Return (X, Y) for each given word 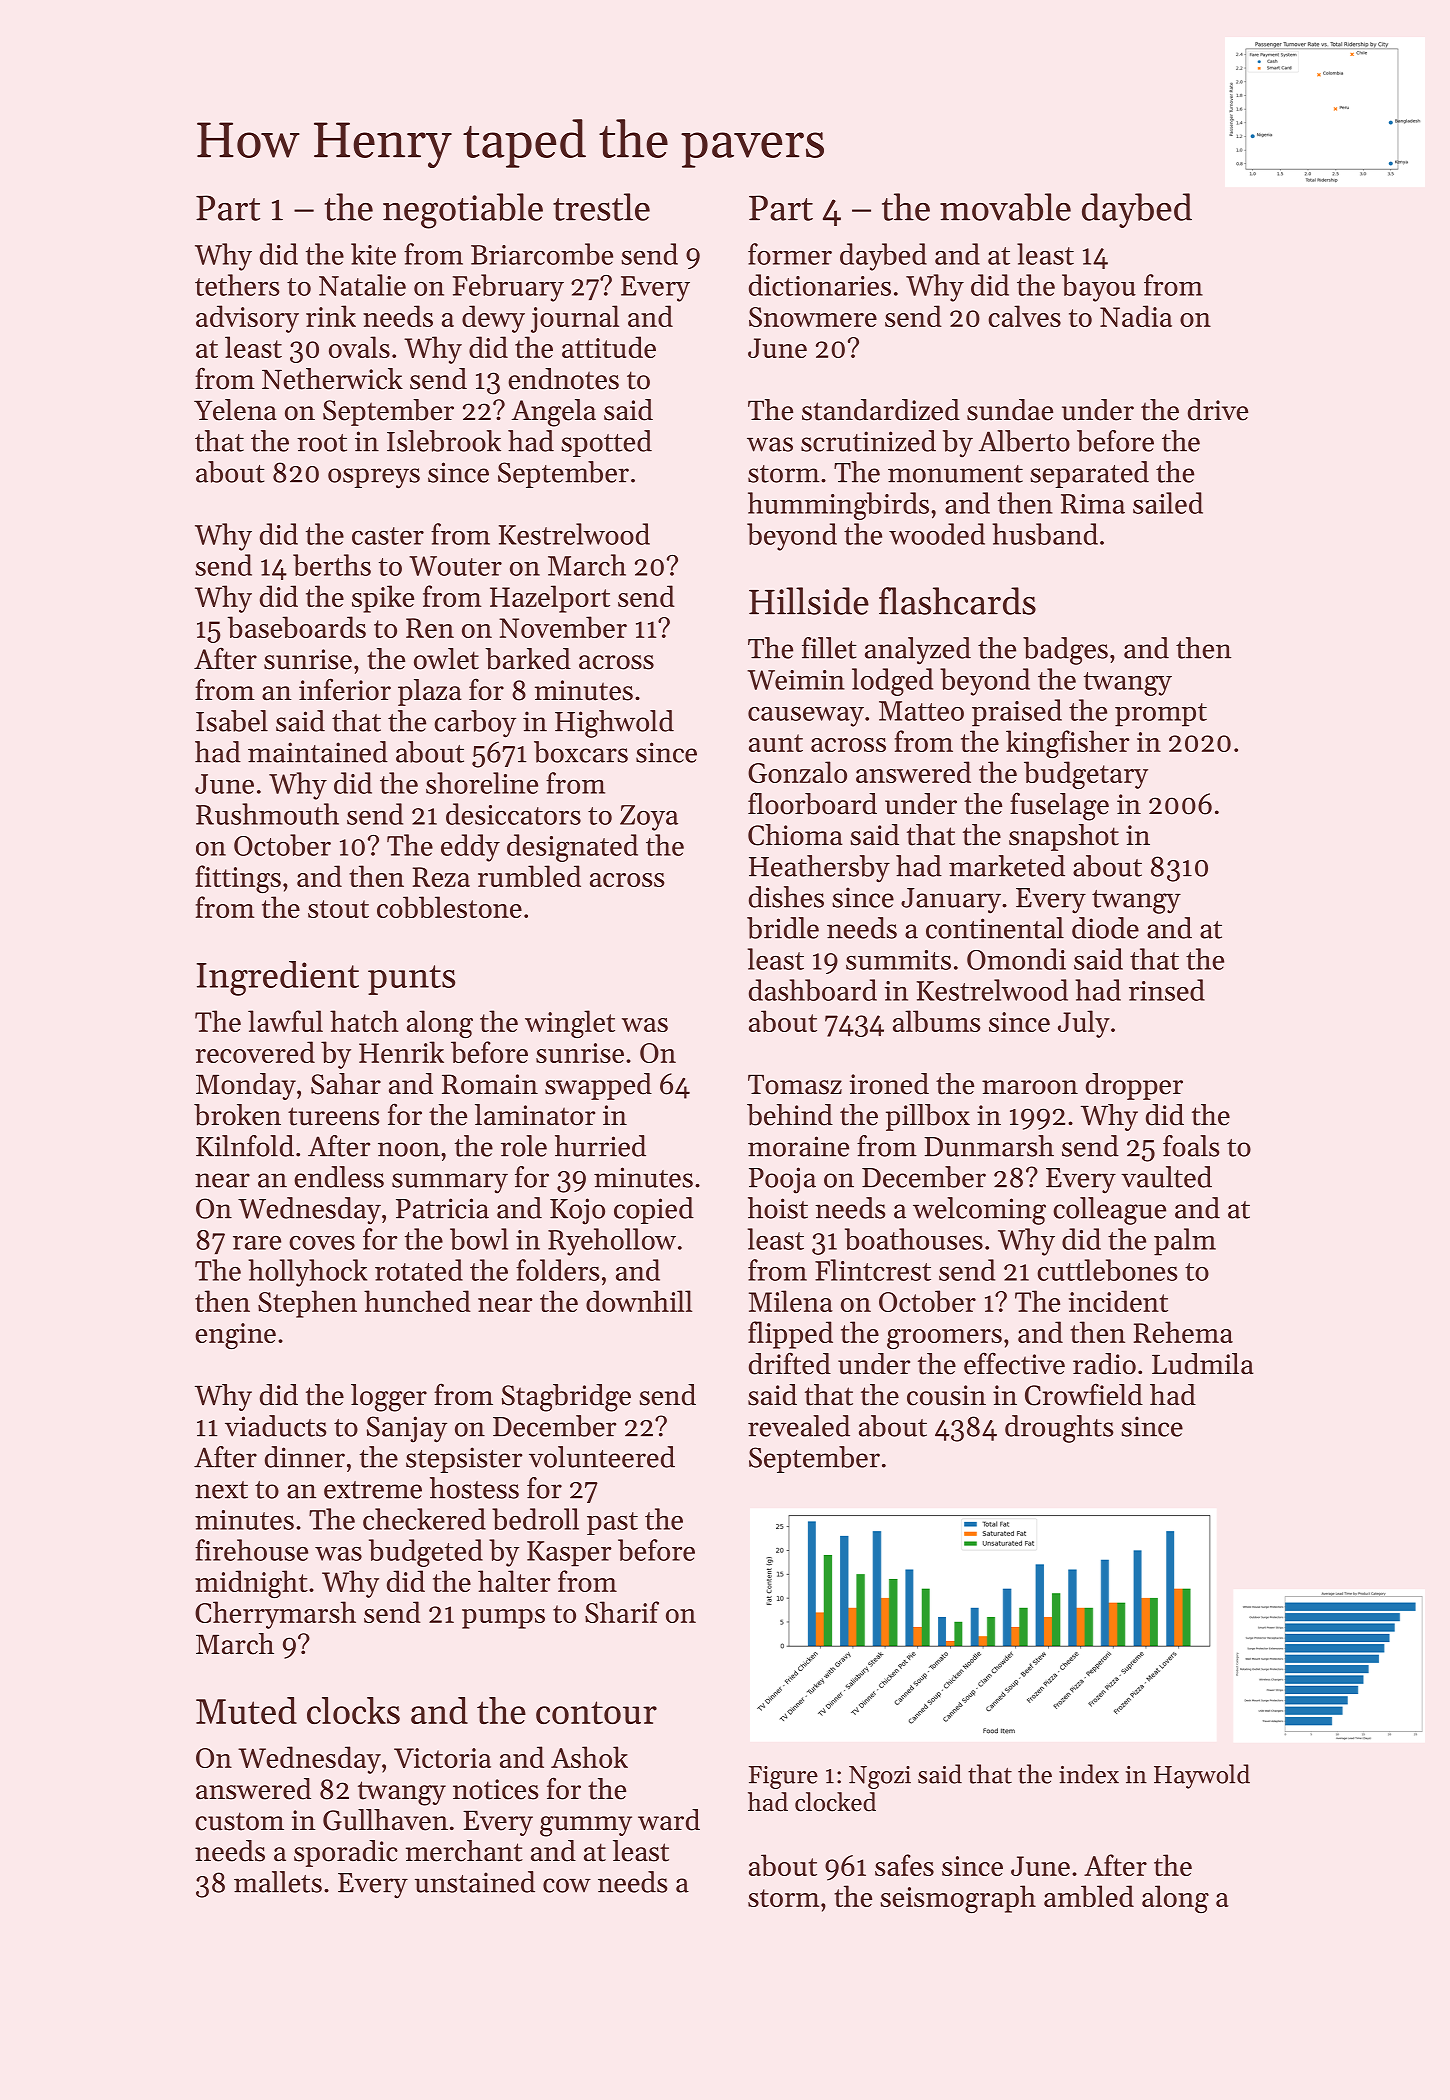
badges (1065, 651)
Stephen (307, 1304)
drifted (790, 1363)
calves (1024, 316)
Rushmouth (267, 814)
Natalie (362, 285)
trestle (601, 207)
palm (1185, 1242)
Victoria (442, 1758)
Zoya (649, 818)
